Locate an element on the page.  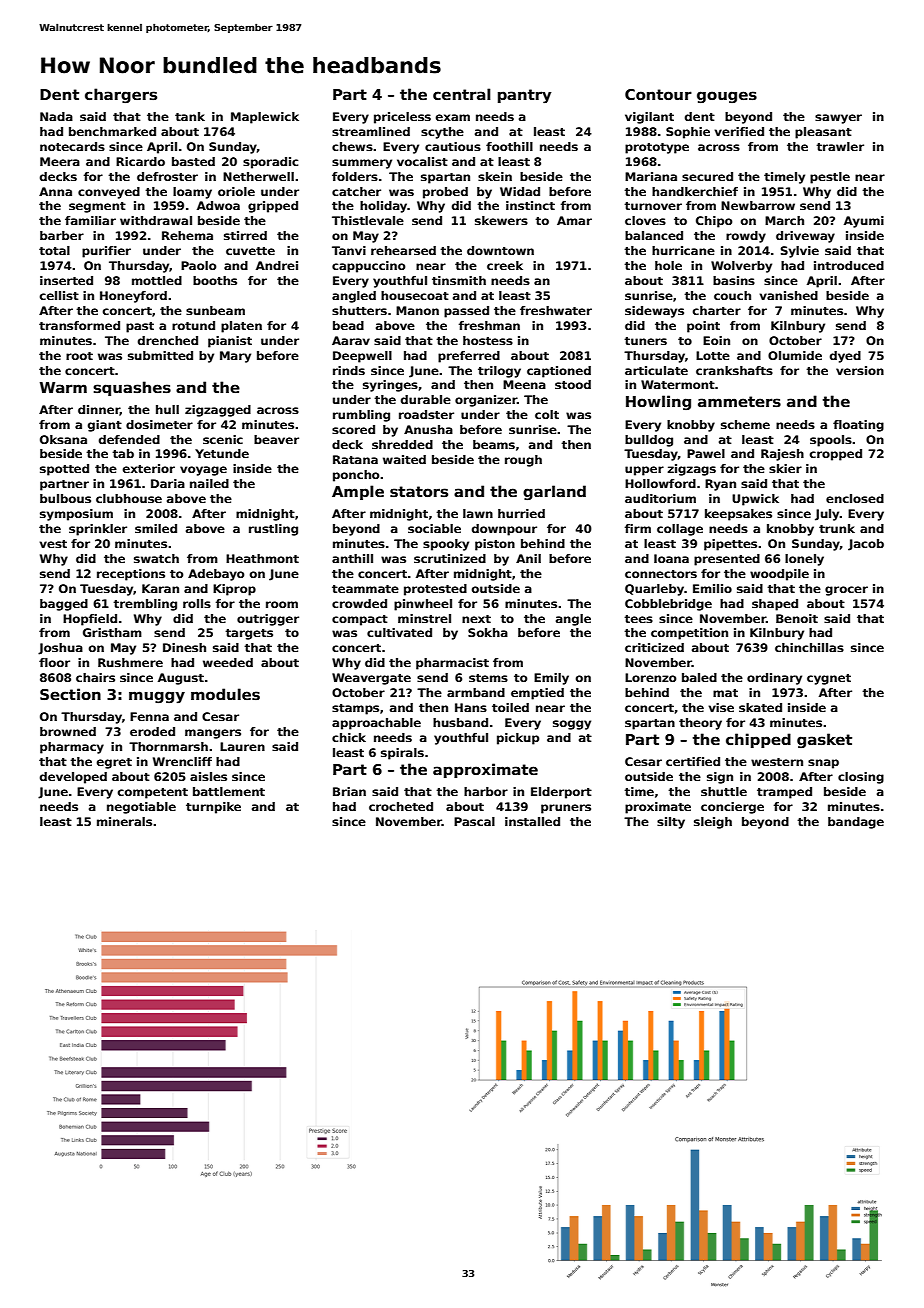
receptions is located at coordinates (131, 575).
